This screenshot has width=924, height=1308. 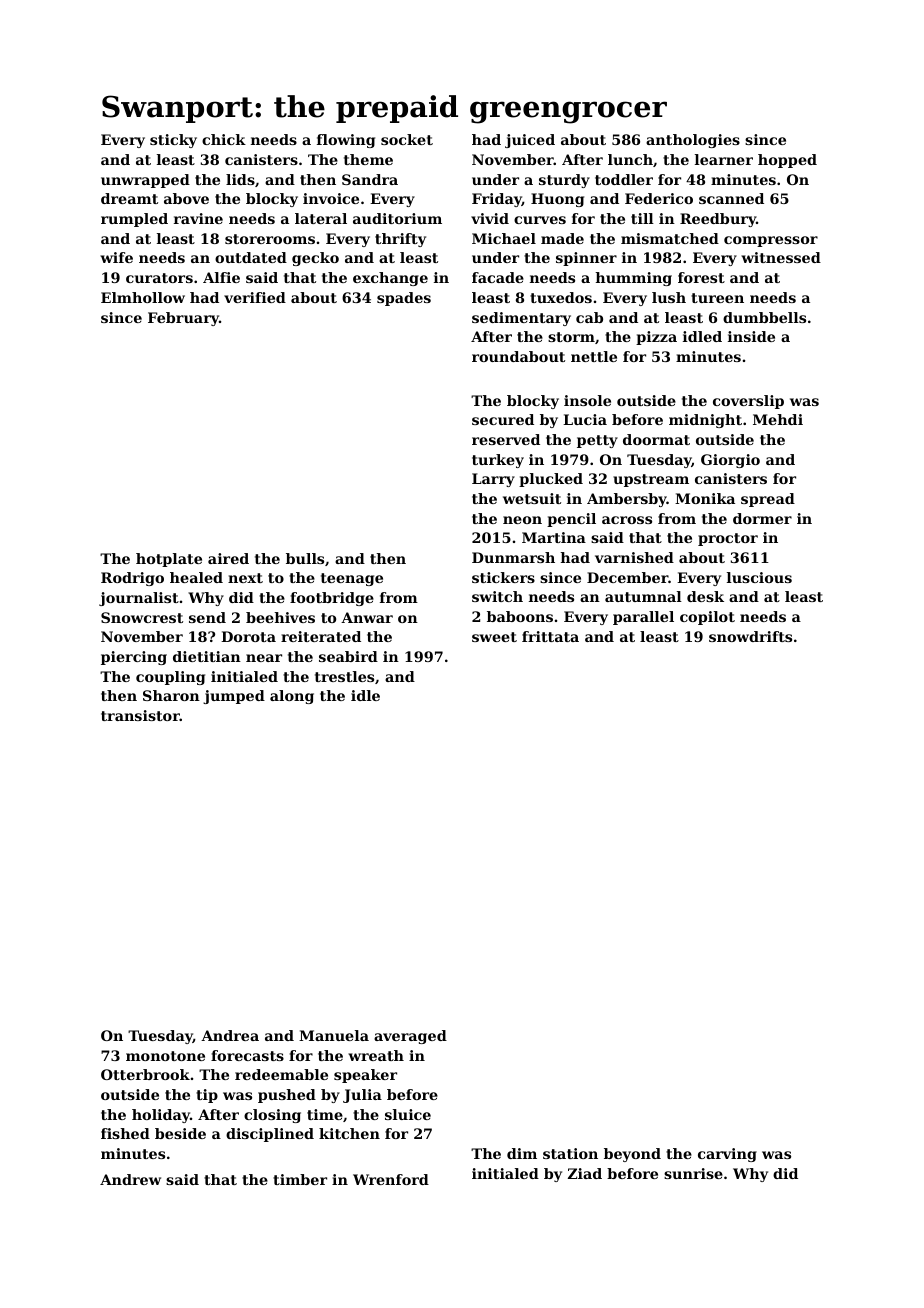 What do you see at coordinates (140, 715) in the screenshot?
I see `transistor` at bounding box center [140, 715].
